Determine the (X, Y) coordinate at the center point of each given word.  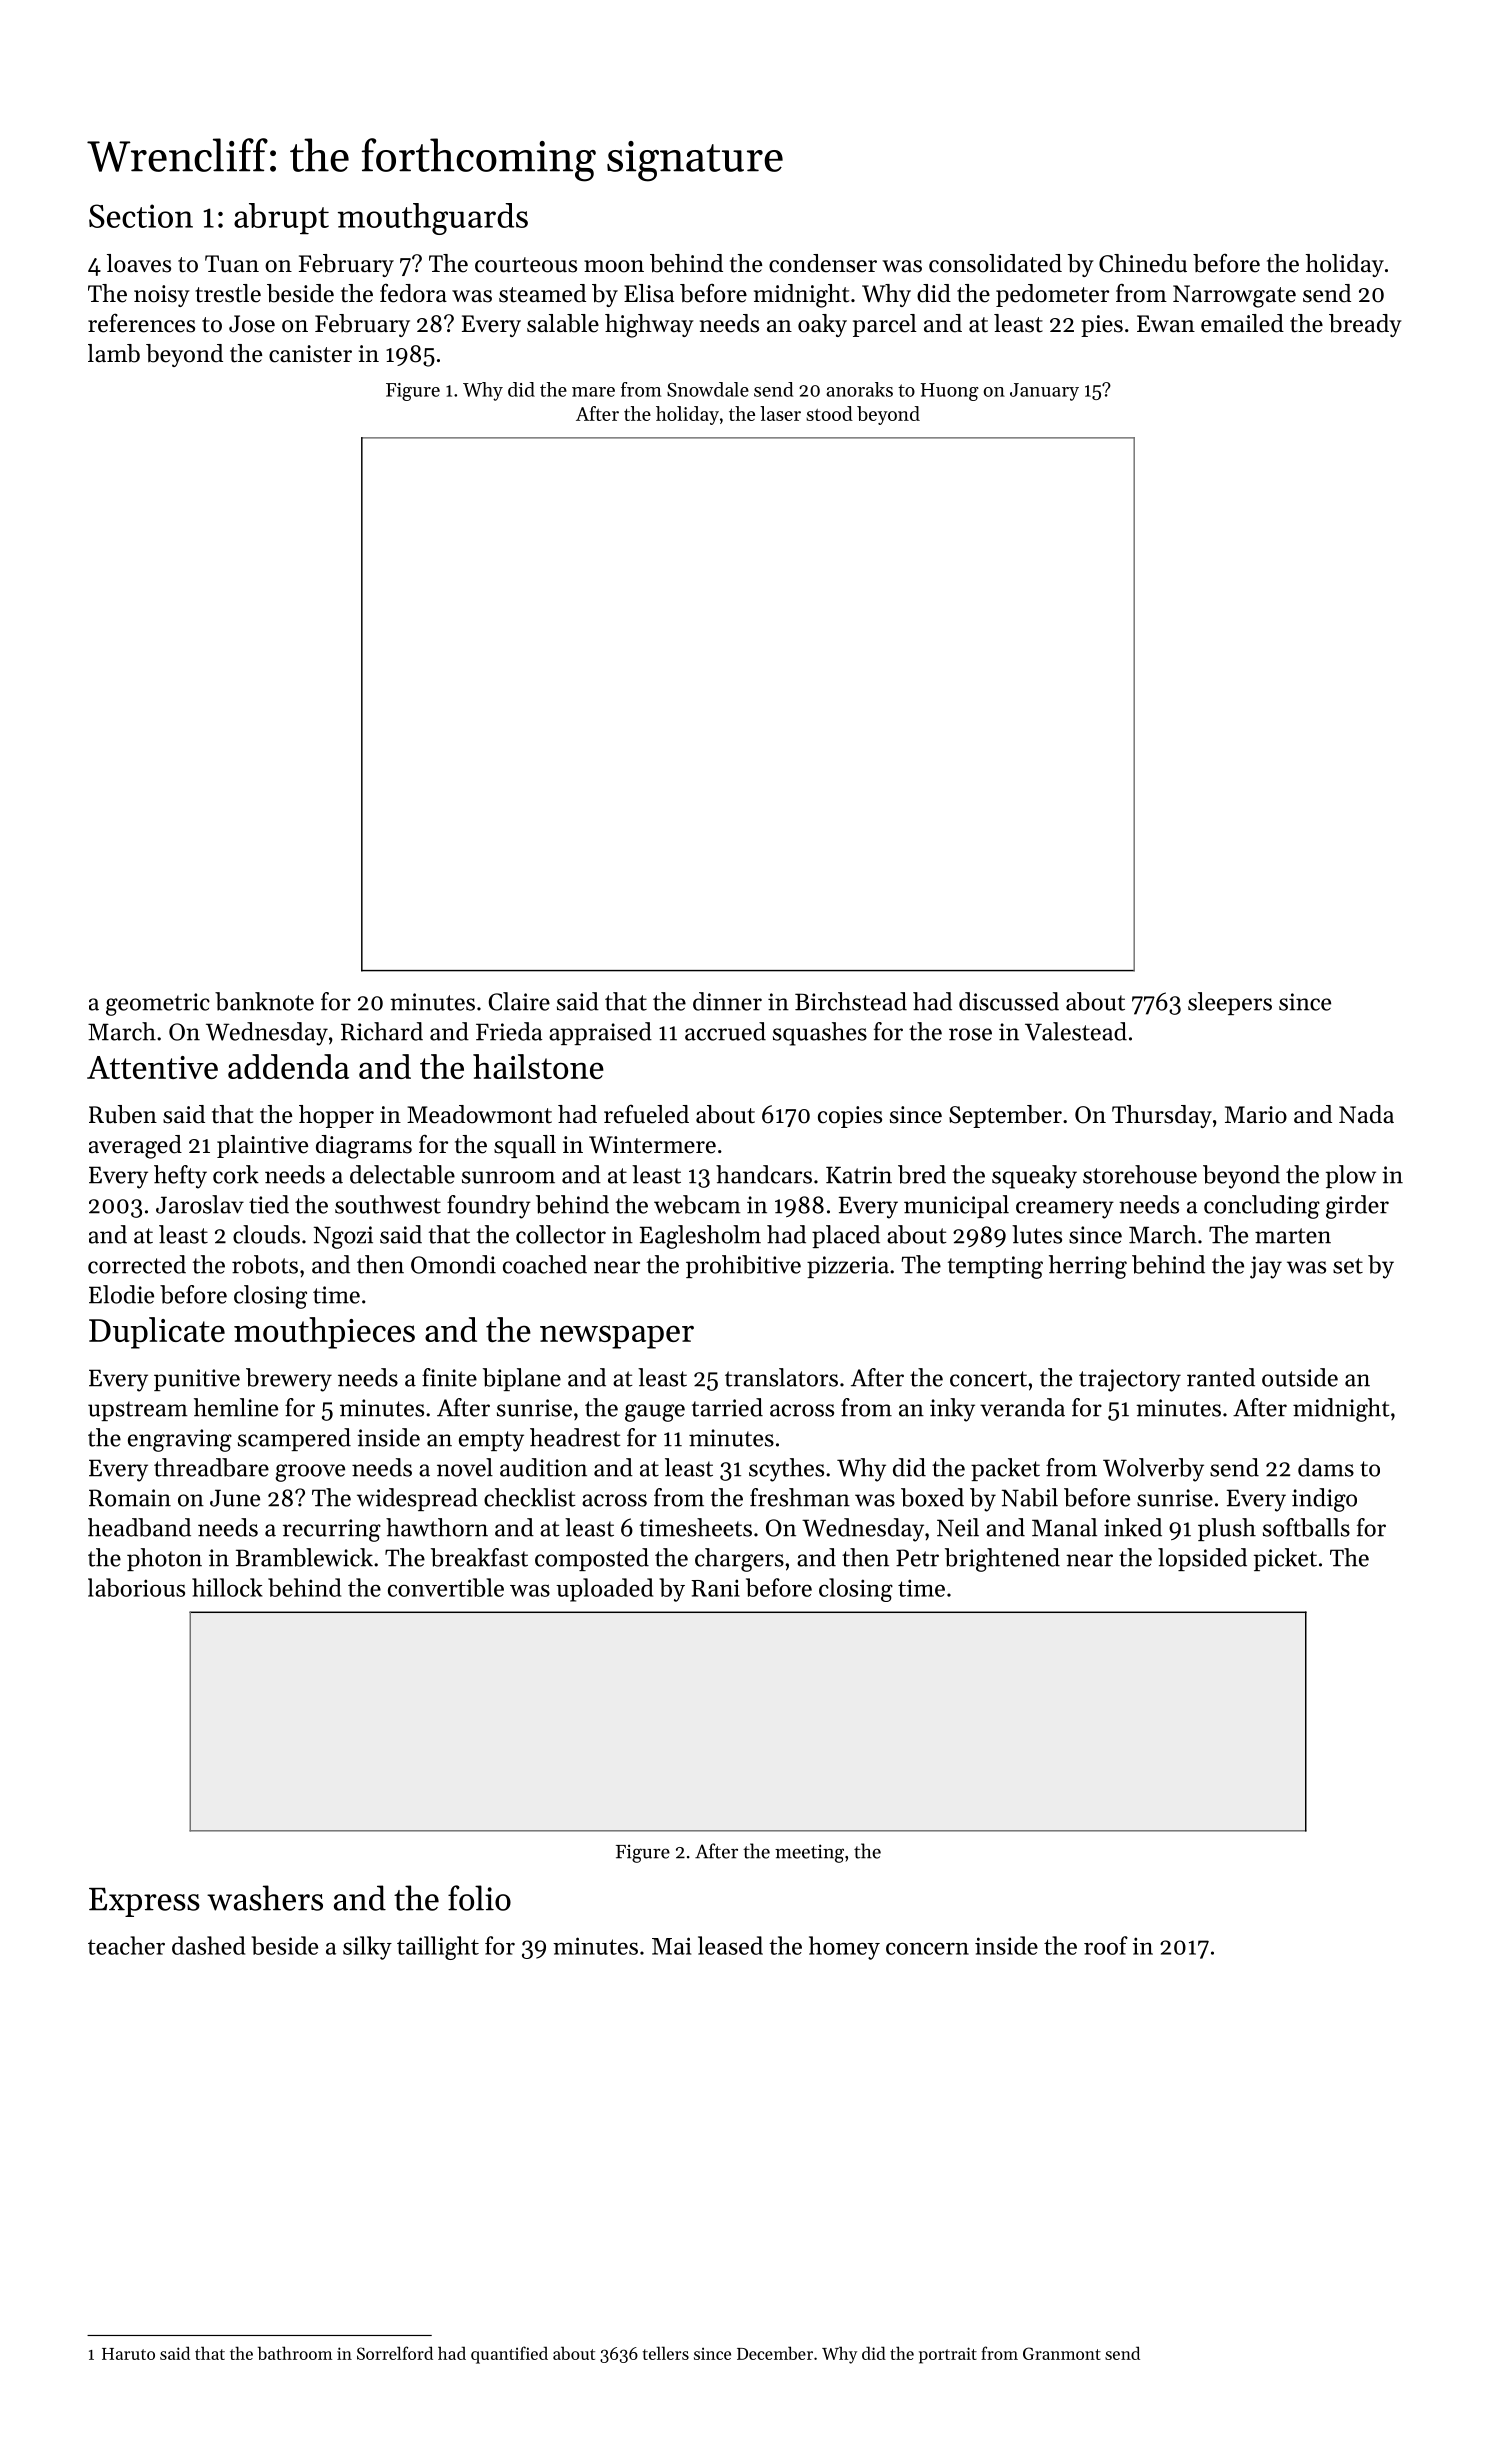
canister (310, 354)
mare (593, 392)
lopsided (1202, 1559)
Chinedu (1143, 263)
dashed (208, 1945)
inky (952, 1410)
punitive (197, 1380)
